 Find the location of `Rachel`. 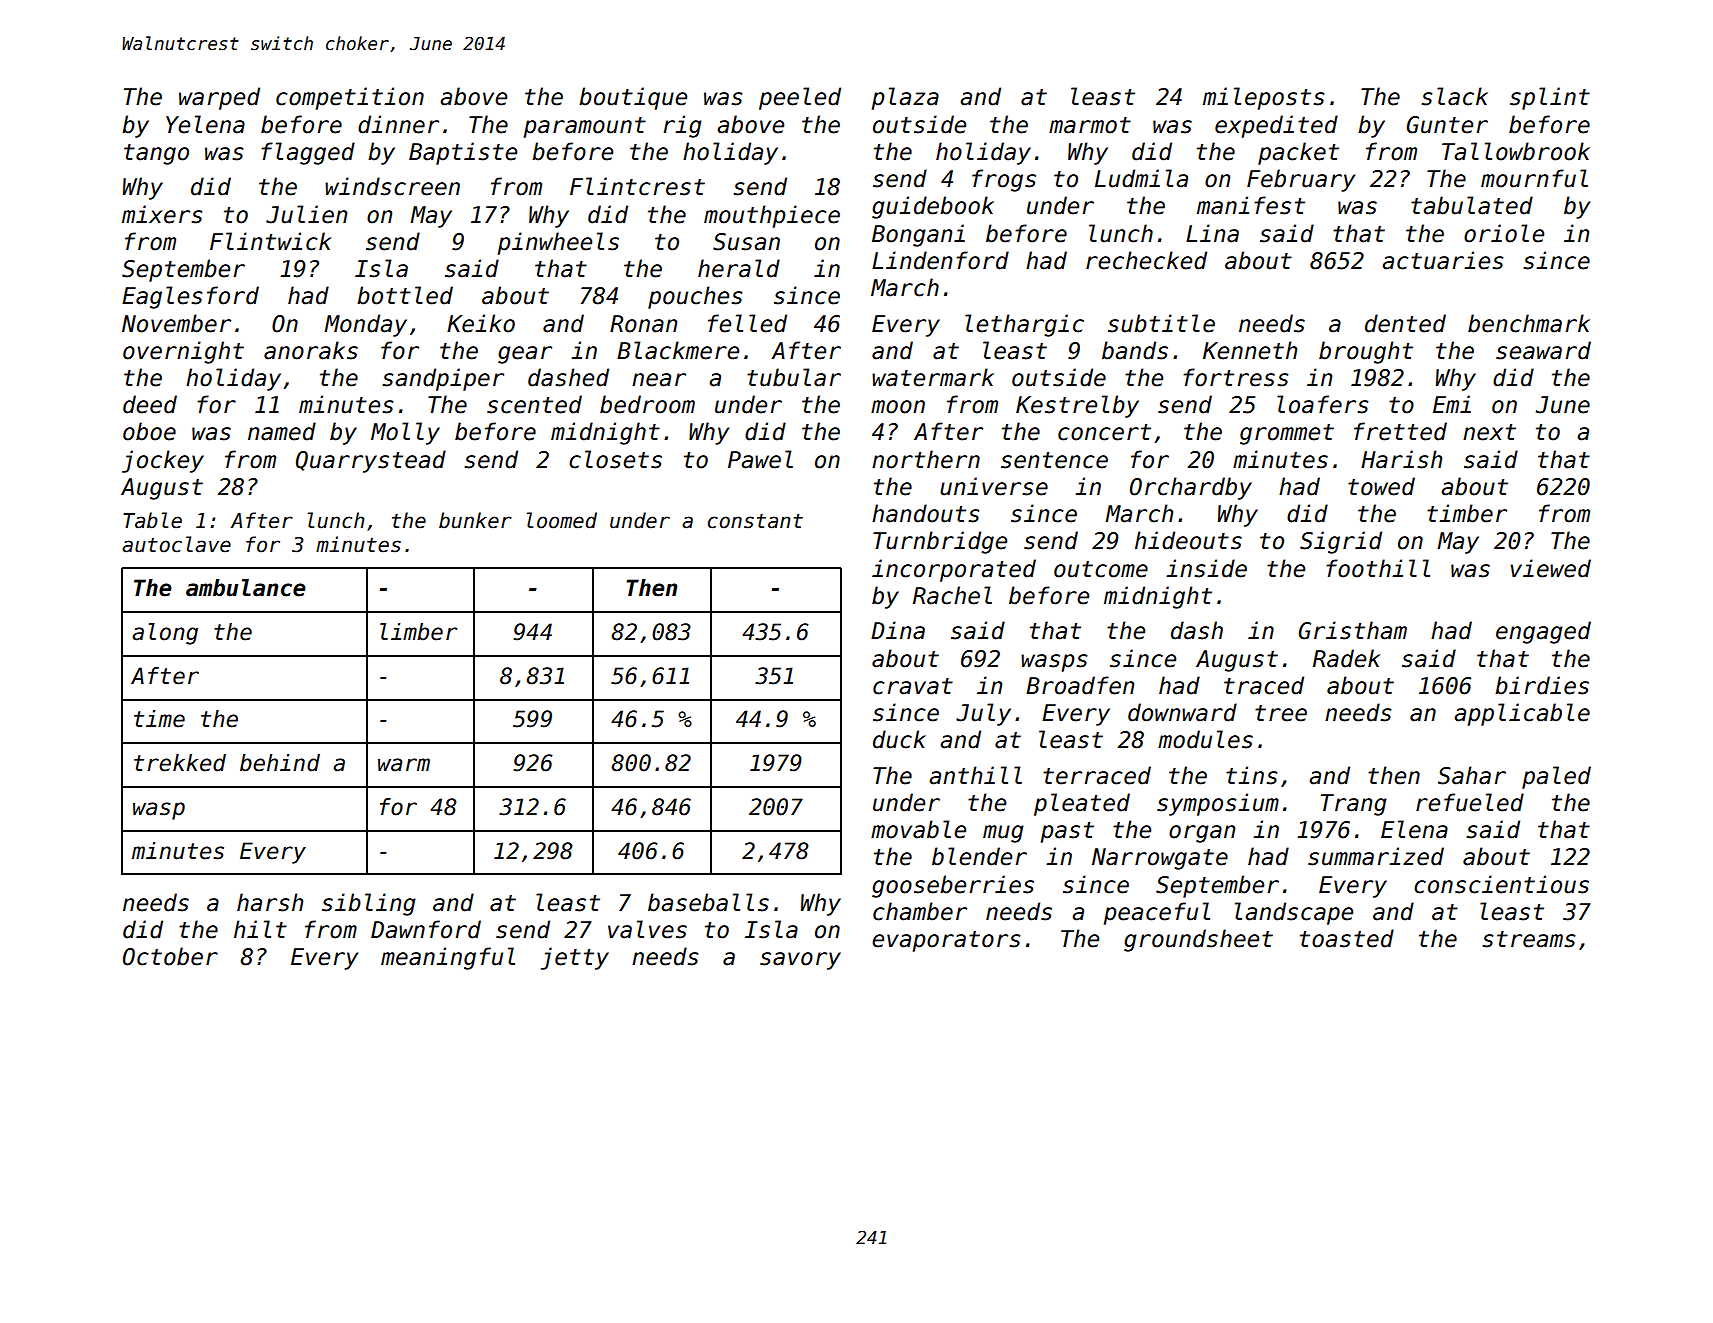

Rachel is located at coordinates (952, 595).
